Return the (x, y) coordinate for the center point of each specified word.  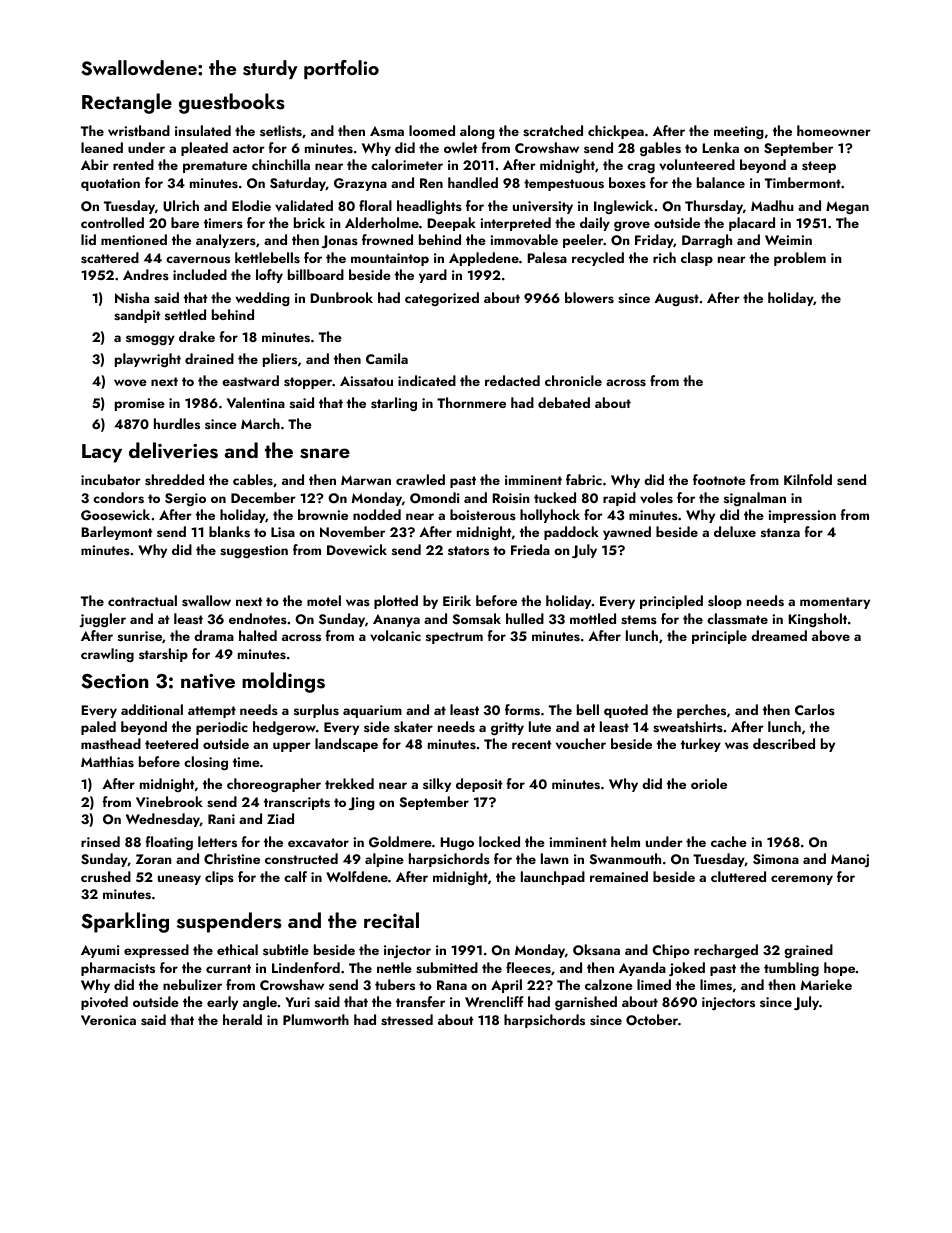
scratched (553, 131)
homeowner (834, 130)
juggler (102, 620)
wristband (139, 130)
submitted (447, 968)
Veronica (108, 1020)
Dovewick (357, 550)
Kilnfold (808, 479)
